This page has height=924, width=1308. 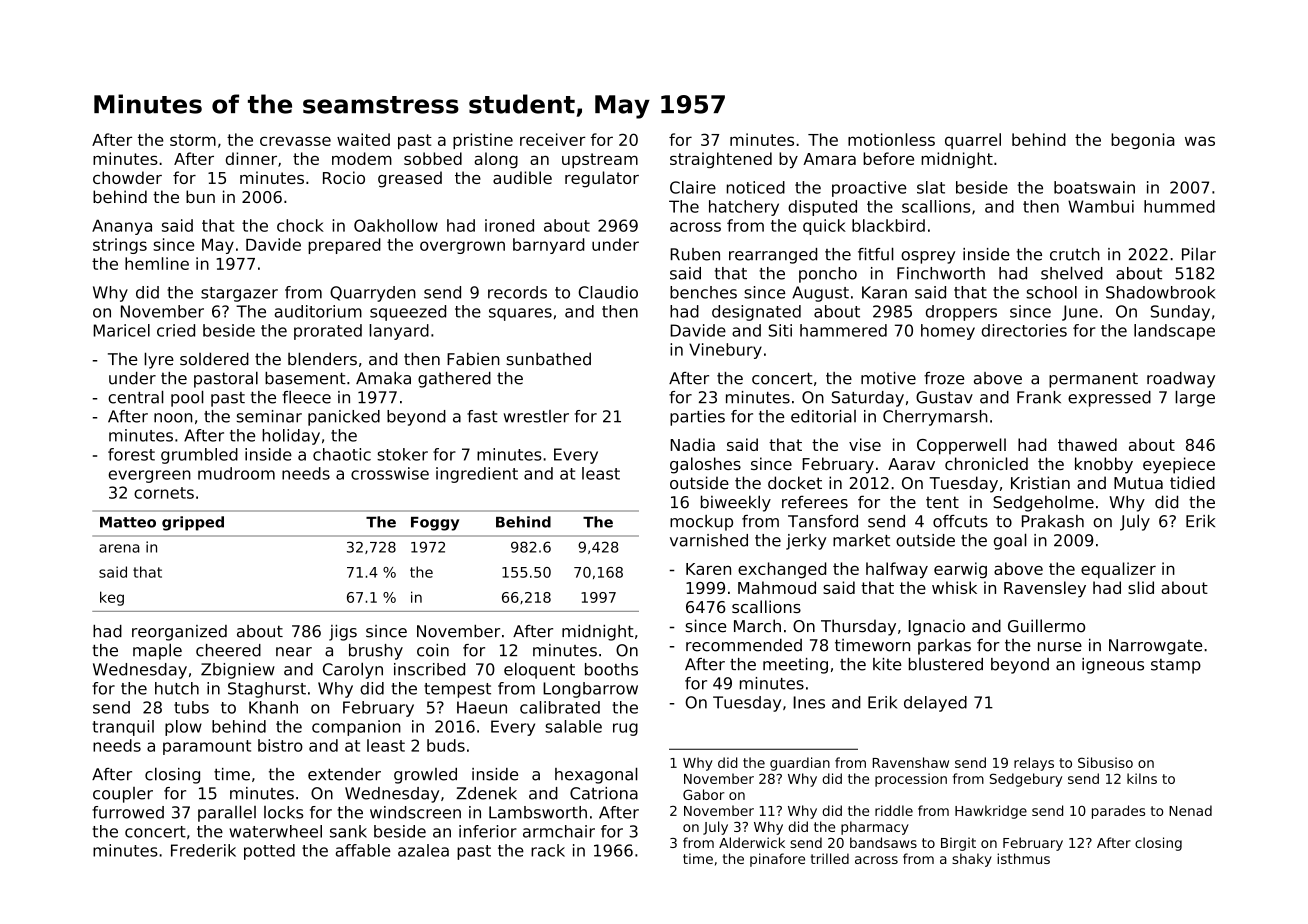 I want to click on gripped, so click(x=193, y=523).
